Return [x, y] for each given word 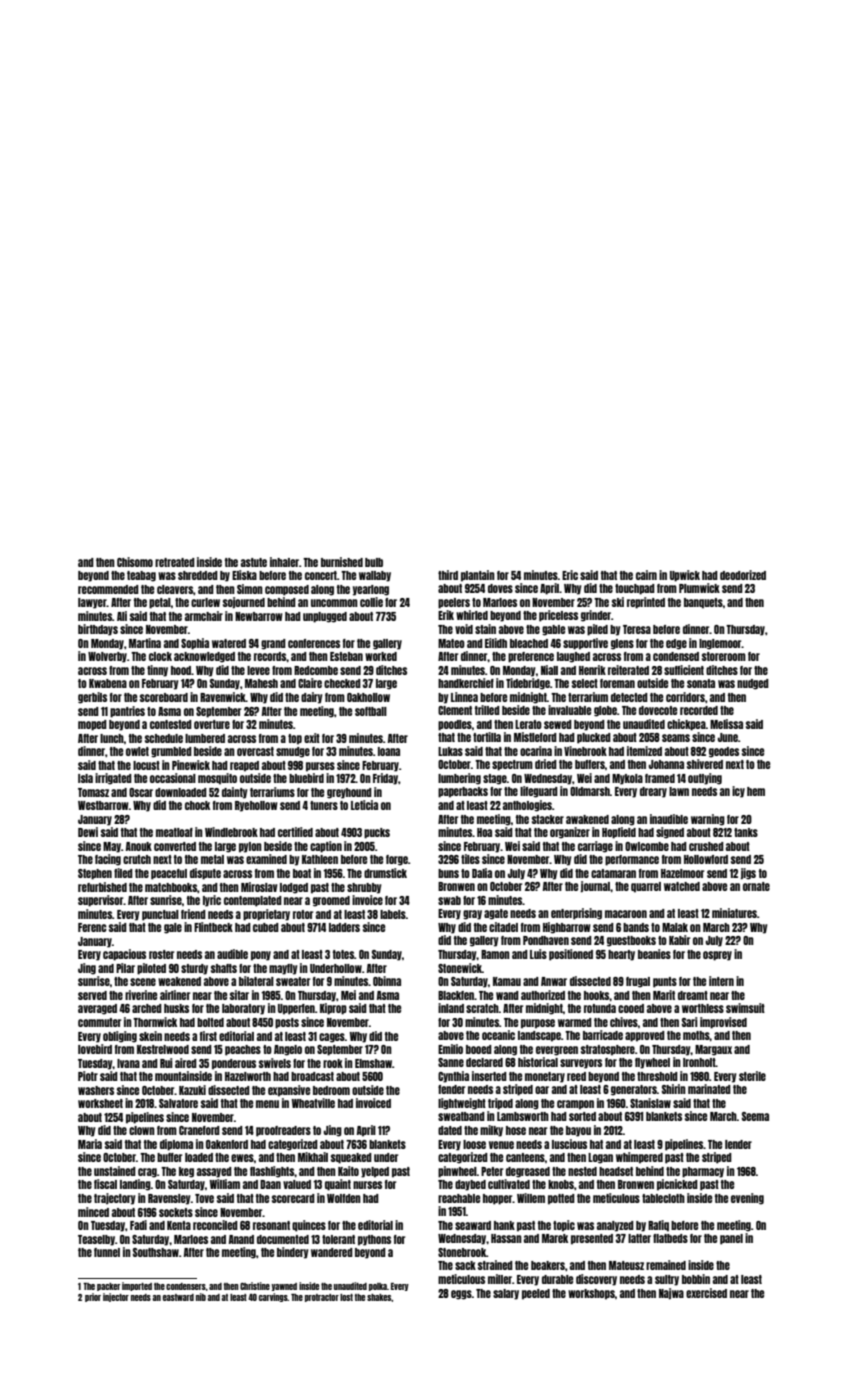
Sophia [195, 644]
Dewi [88, 832]
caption [326, 847]
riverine [141, 995]
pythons [374, 1240]
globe [605, 711]
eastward [178, 1297]
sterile [752, 1076]
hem [756, 791]
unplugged [325, 617]
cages [332, 1038]
